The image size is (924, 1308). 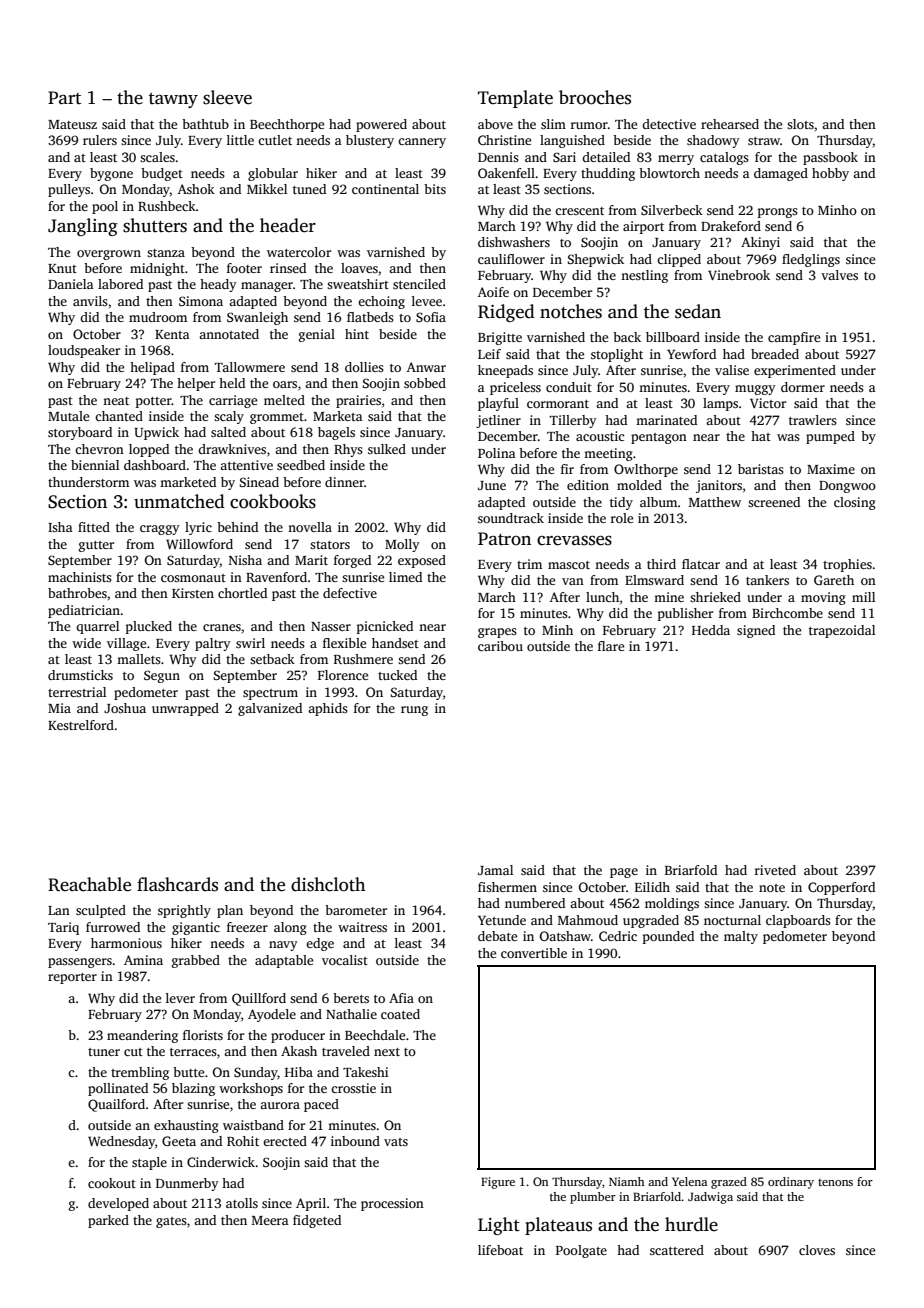 What do you see at coordinates (108, 1221) in the screenshot?
I see `parked` at bounding box center [108, 1221].
